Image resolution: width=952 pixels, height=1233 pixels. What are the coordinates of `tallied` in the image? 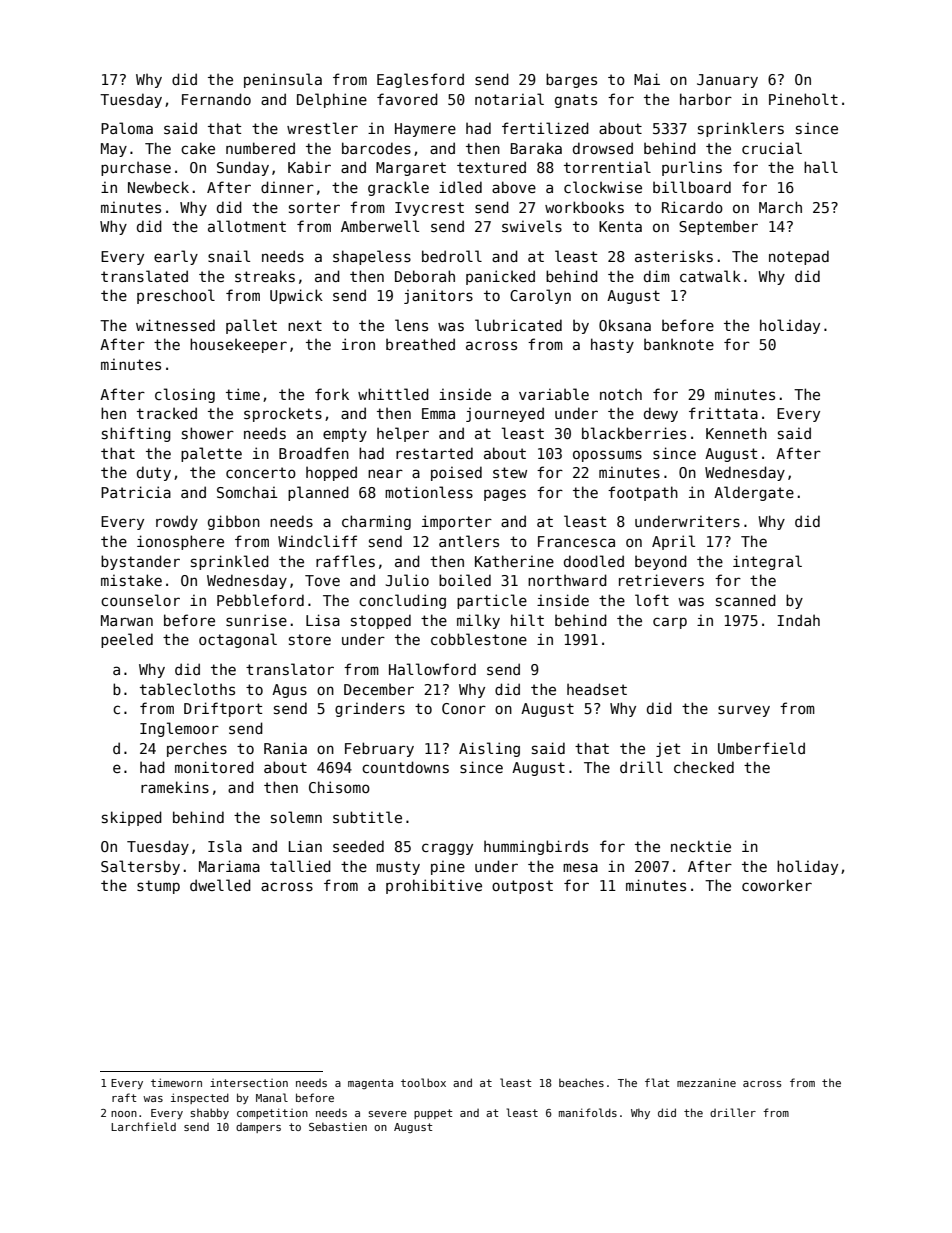 It's located at (300, 866).
